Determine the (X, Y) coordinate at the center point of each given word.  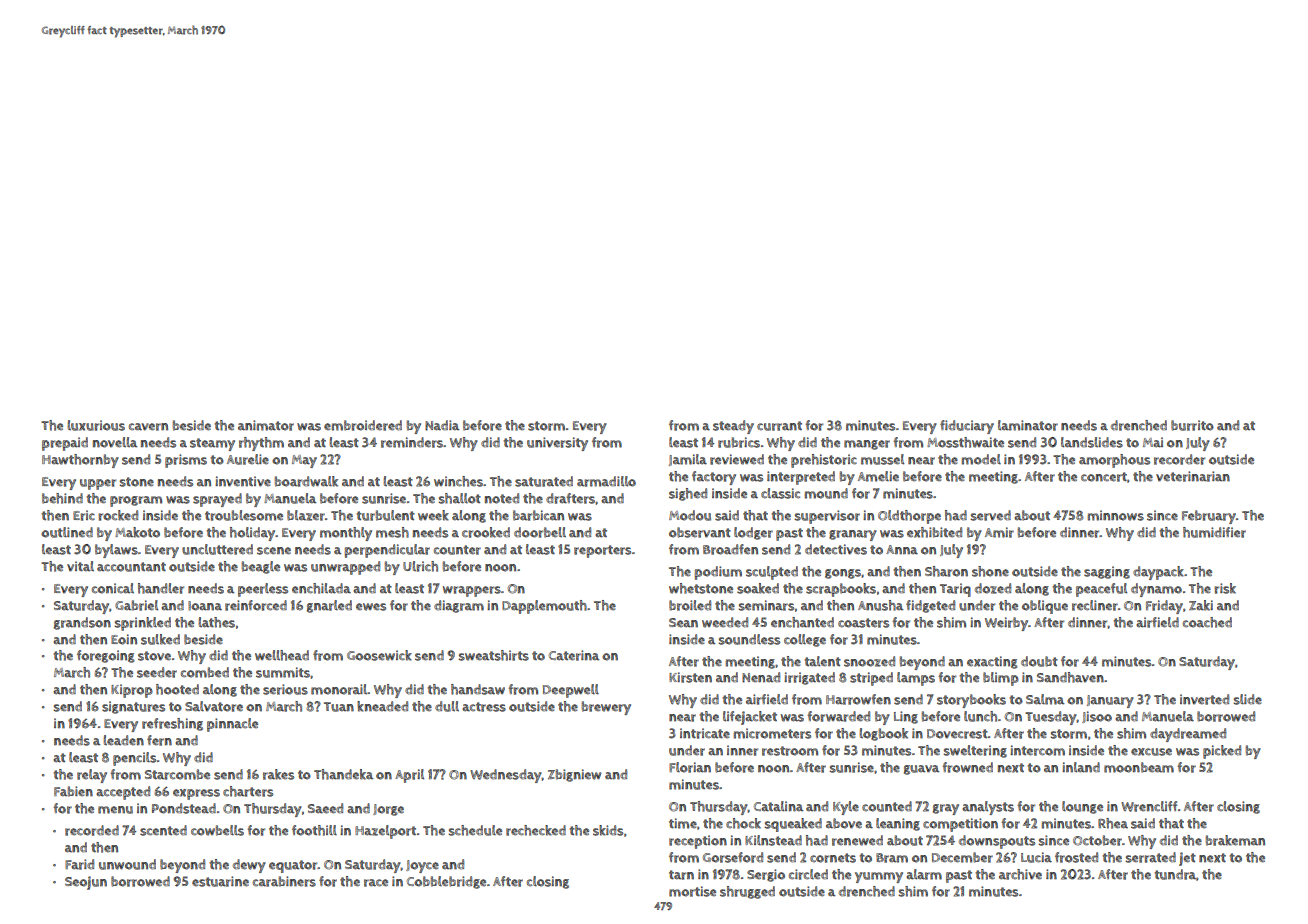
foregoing (106, 656)
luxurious (96, 425)
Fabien (73, 791)
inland (1081, 767)
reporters (602, 551)
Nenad (761, 677)
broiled (690, 605)
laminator (1028, 425)
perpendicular (387, 551)
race (376, 883)
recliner (1095, 605)
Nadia (442, 425)
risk (1225, 588)
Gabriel (136, 605)
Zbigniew (574, 775)
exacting (992, 662)
